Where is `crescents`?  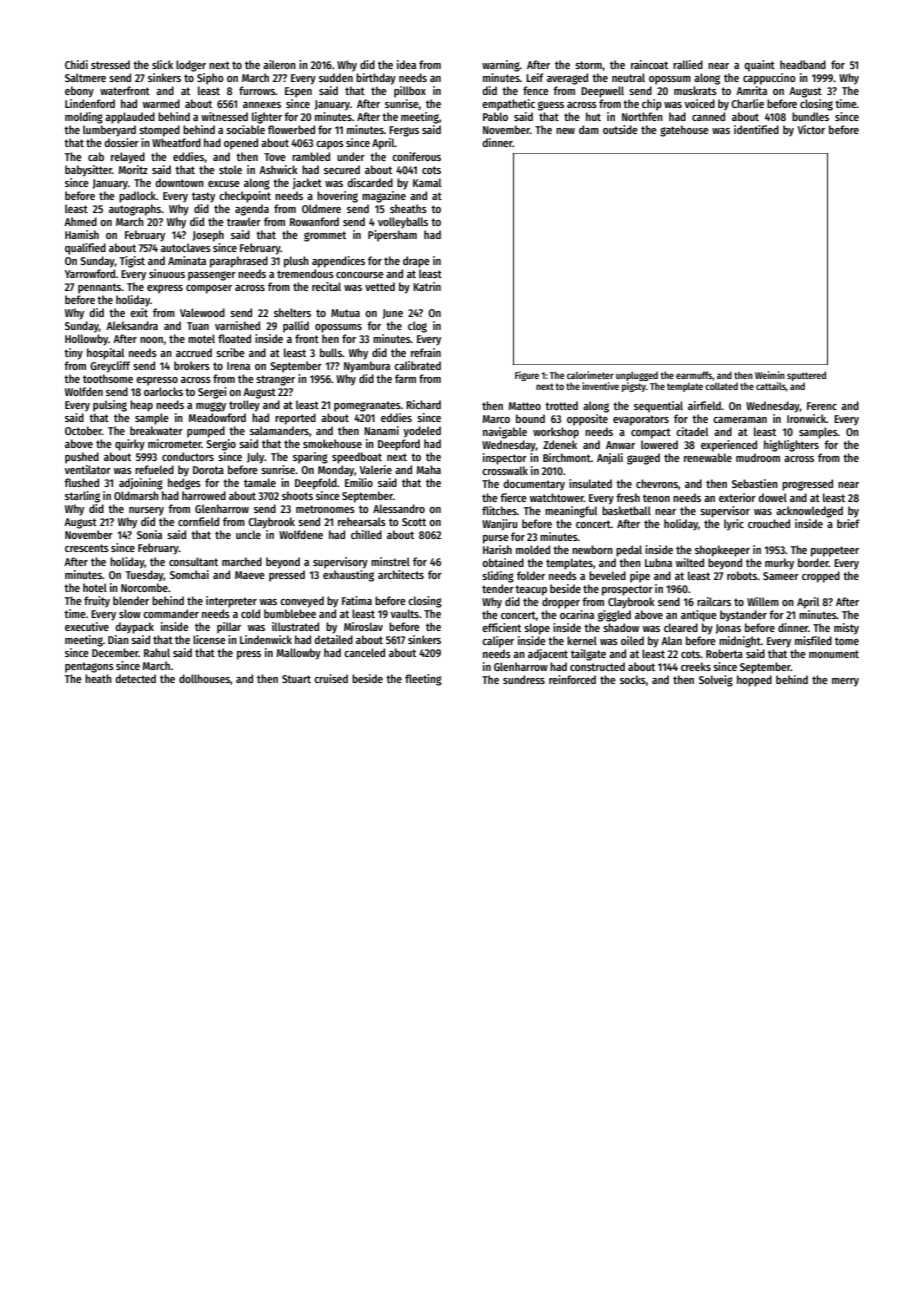 crescents is located at coordinates (87, 548).
